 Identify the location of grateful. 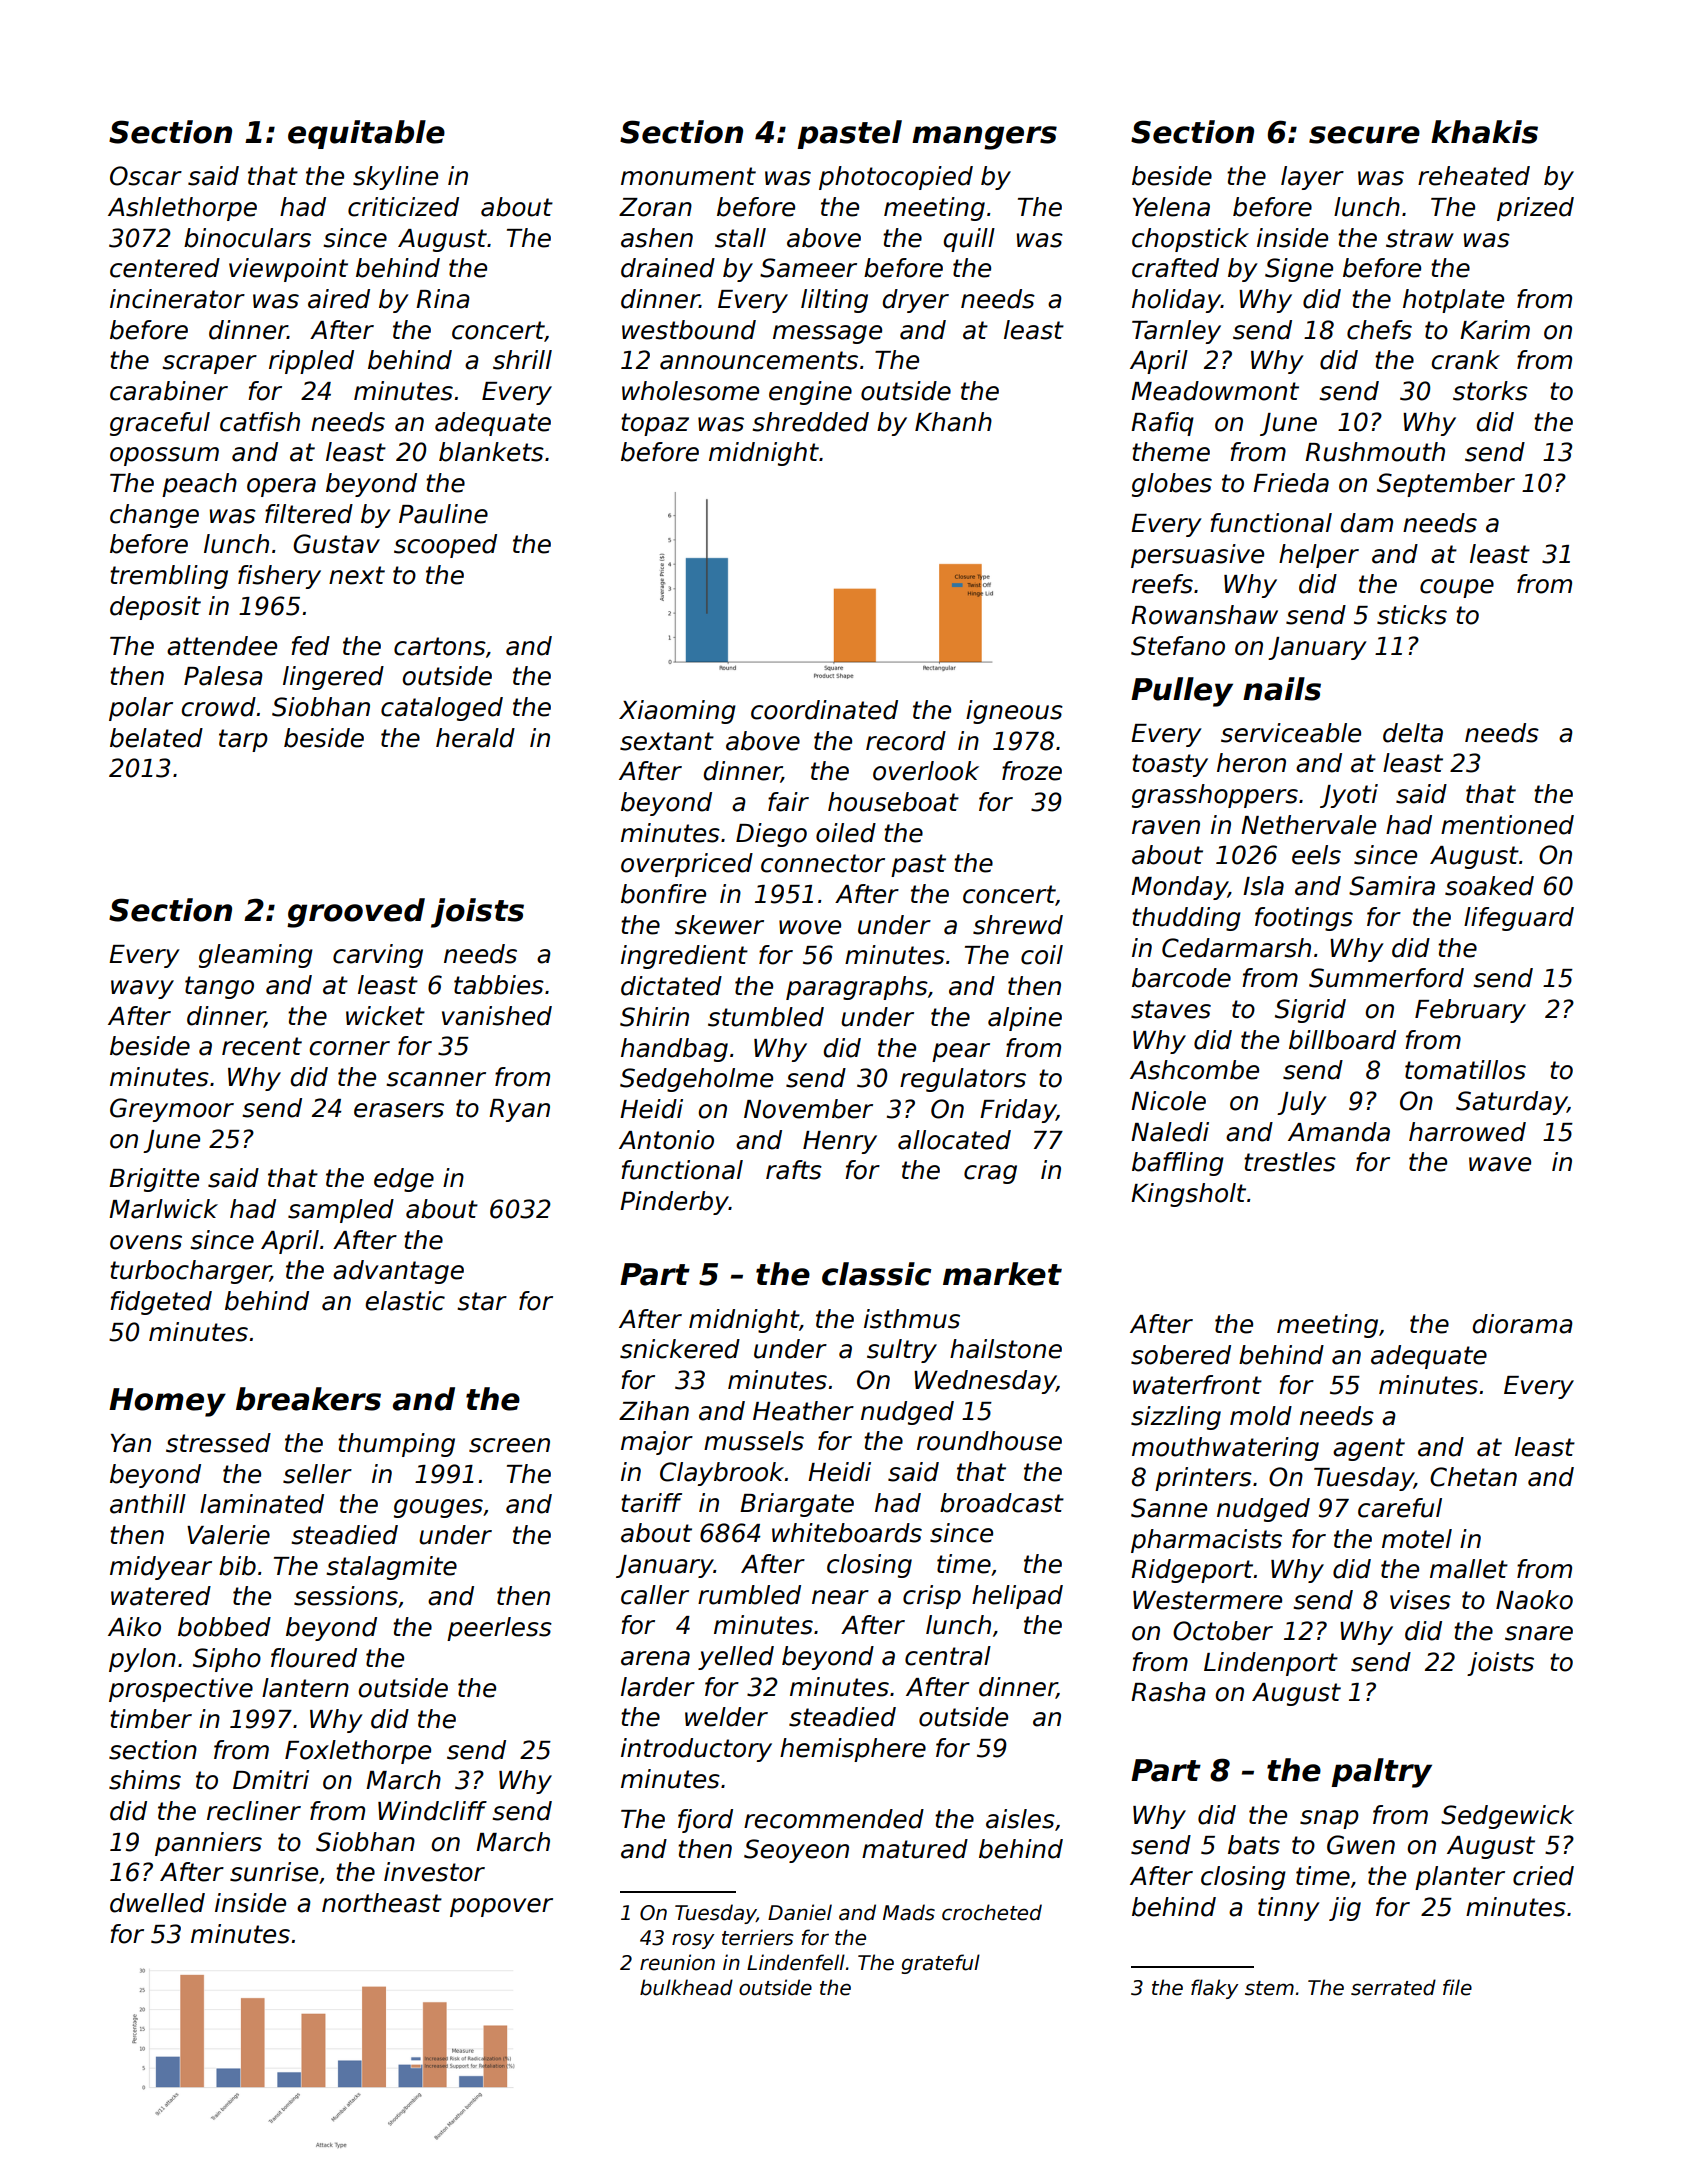
(940, 1964).
